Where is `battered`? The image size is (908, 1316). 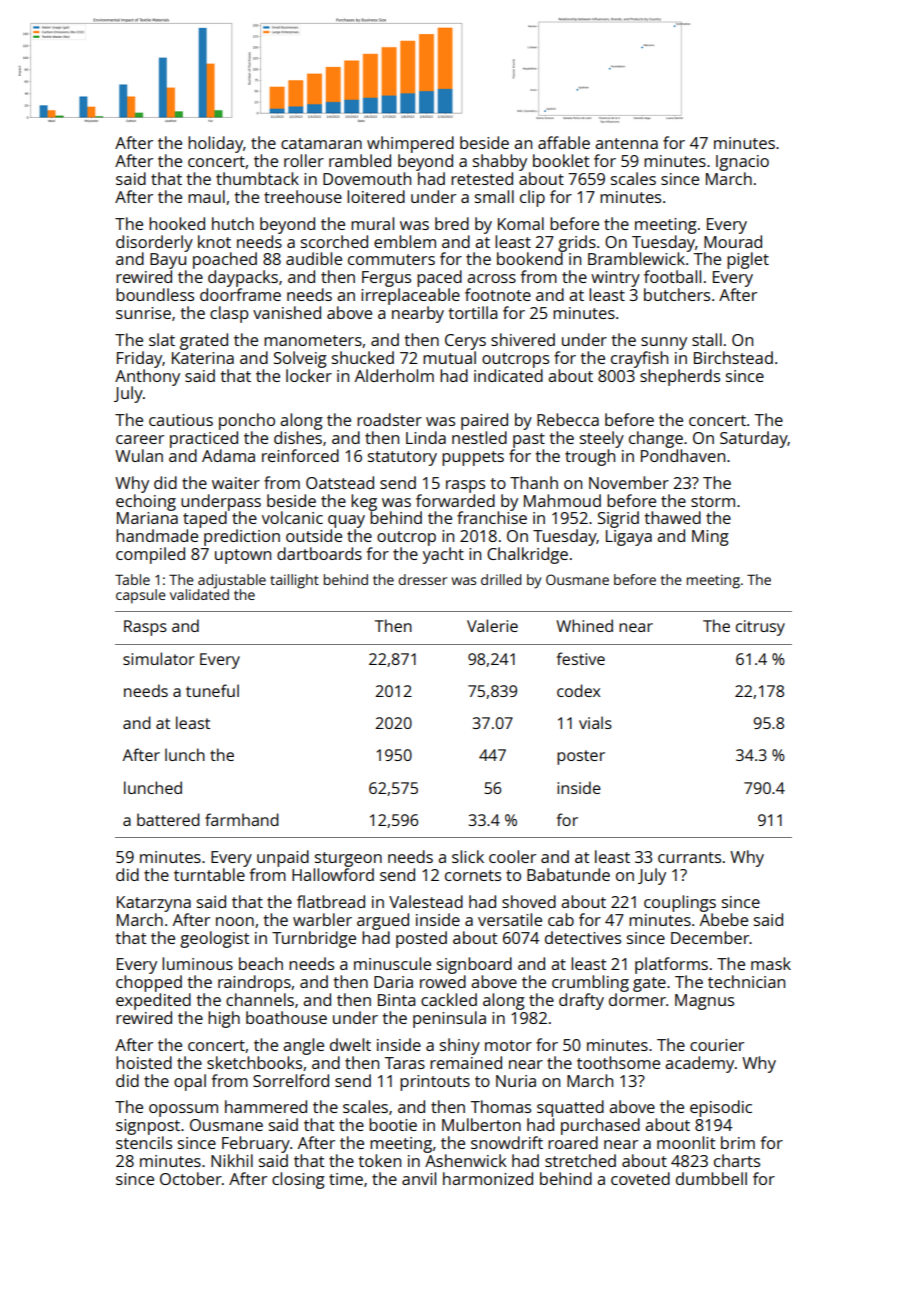
battered is located at coordinates (168, 819).
